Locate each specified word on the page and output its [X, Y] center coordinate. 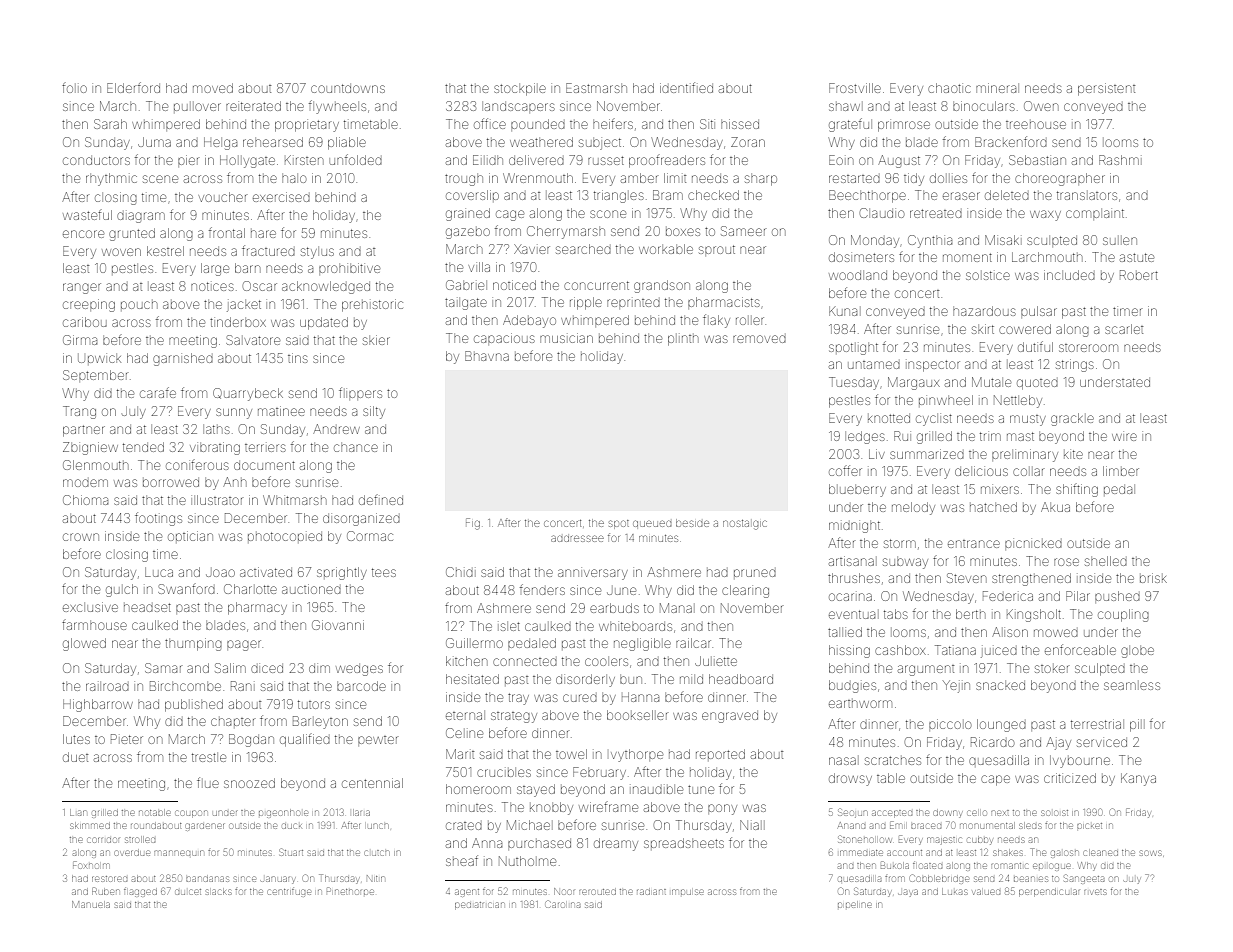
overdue [132, 853]
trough [464, 180]
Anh [234, 482]
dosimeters [861, 257]
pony [722, 809]
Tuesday [854, 383]
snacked [1000, 686]
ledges [866, 437]
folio [74, 88]
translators [1087, 195]
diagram [141, 217]
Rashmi [1119, 160]
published [194, 705]
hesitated [472, 679]
